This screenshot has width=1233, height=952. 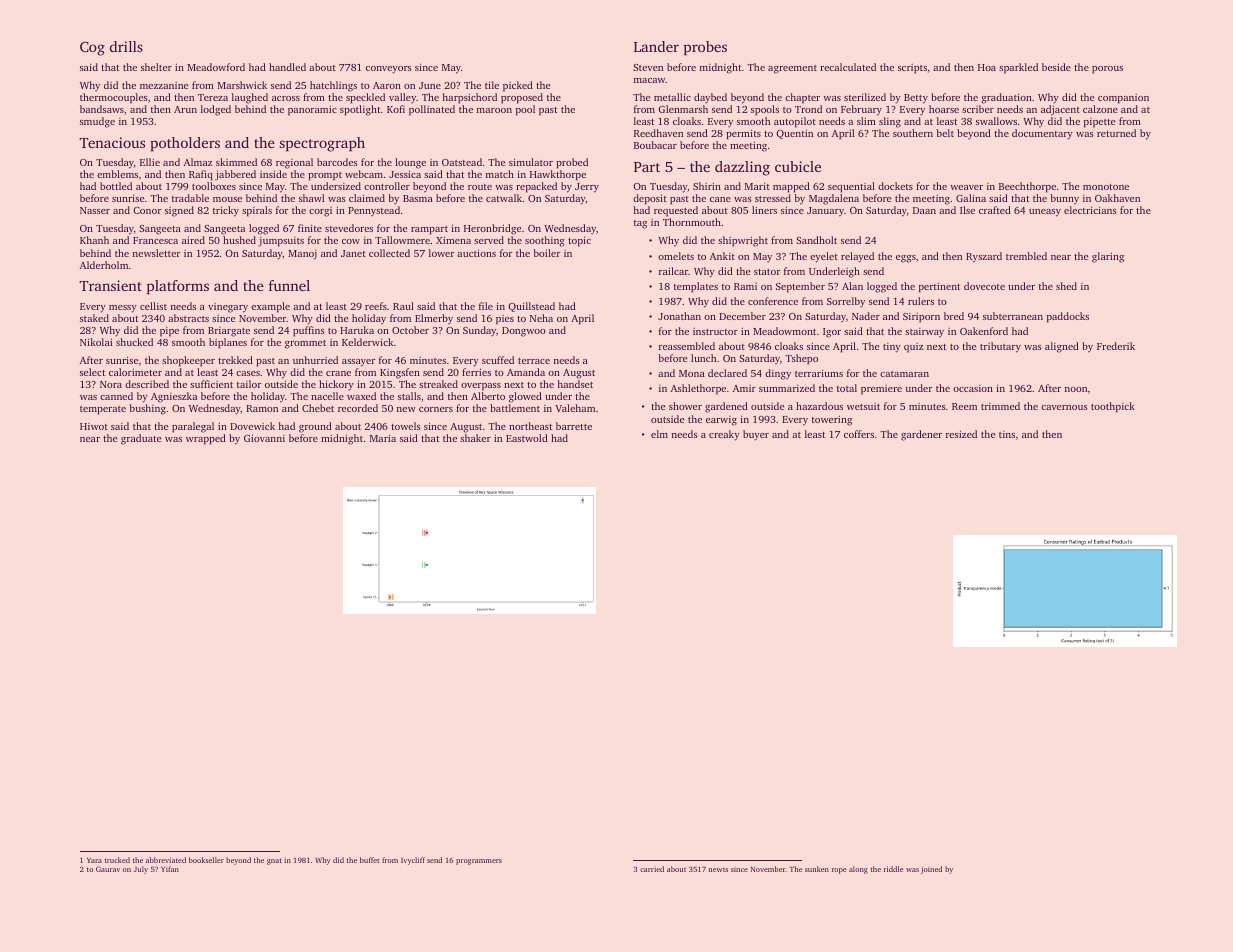 I want to click on Alberto, so click(x=488, y=396).
